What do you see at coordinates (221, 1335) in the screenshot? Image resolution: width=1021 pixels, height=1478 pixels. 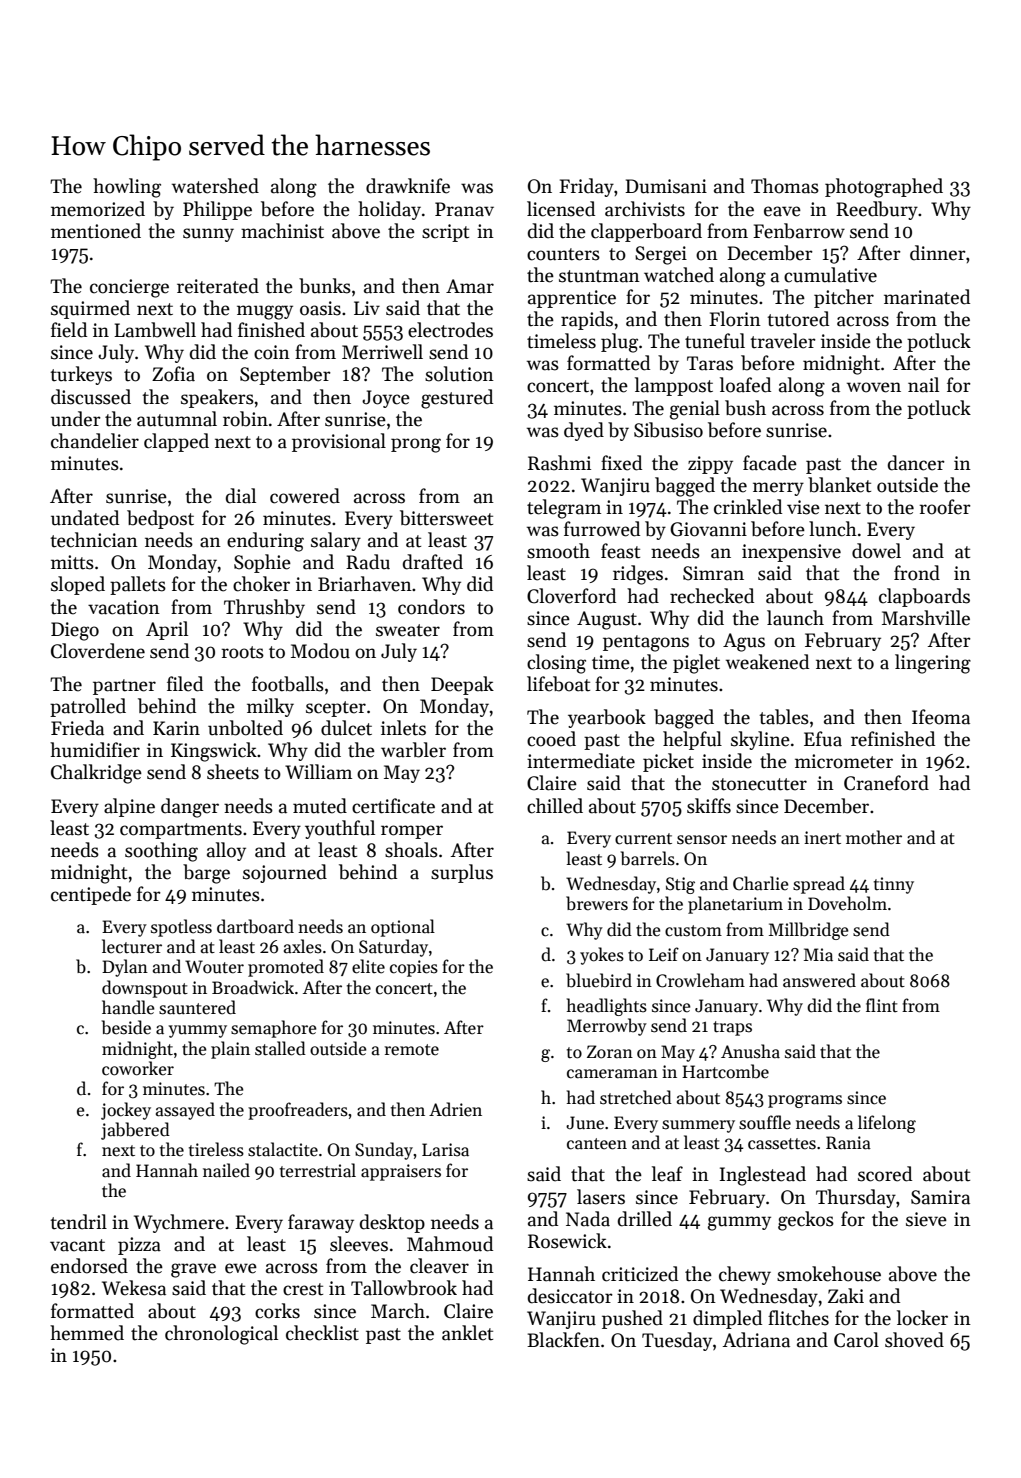 I see `chronological` at bounding box center [221, 1335].
